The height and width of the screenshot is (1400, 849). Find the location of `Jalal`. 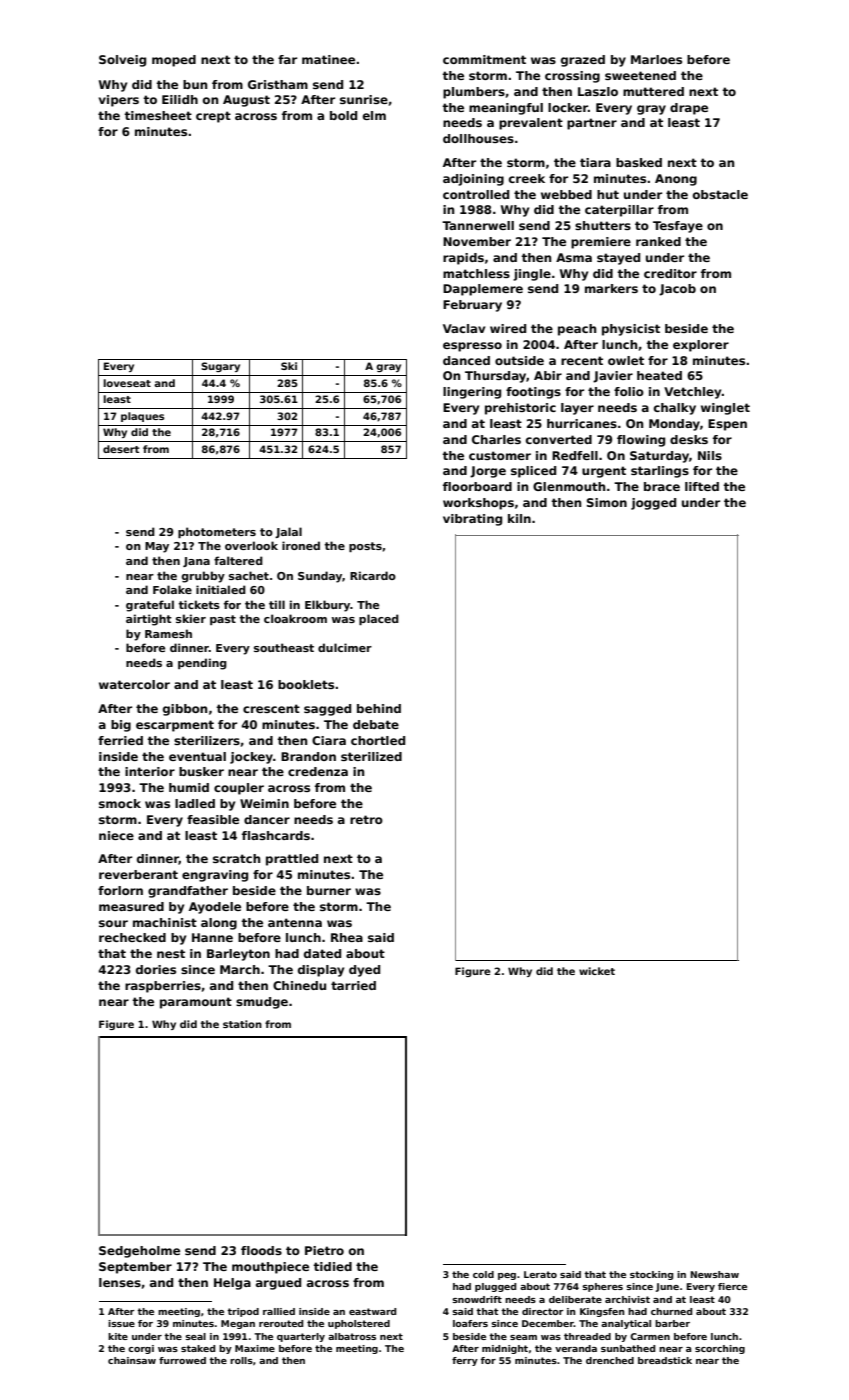

Jalal is located at coordinates (288, 532).
